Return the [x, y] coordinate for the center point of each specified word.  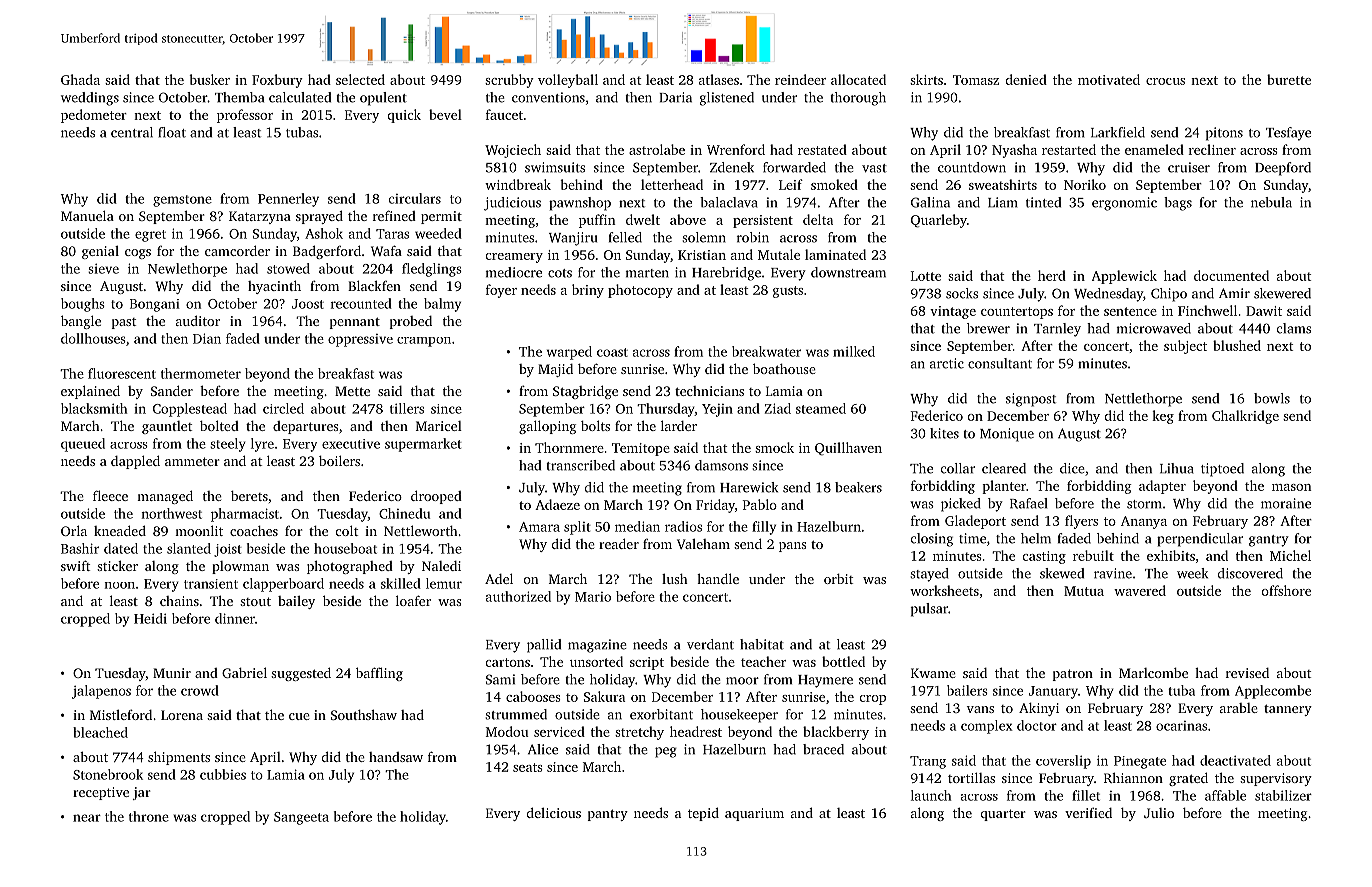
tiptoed [1222, 470]
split [577, 528]
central [132, 132]
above [688, 219]
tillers [407, 408]
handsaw [396, 757]
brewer [988, 328]
